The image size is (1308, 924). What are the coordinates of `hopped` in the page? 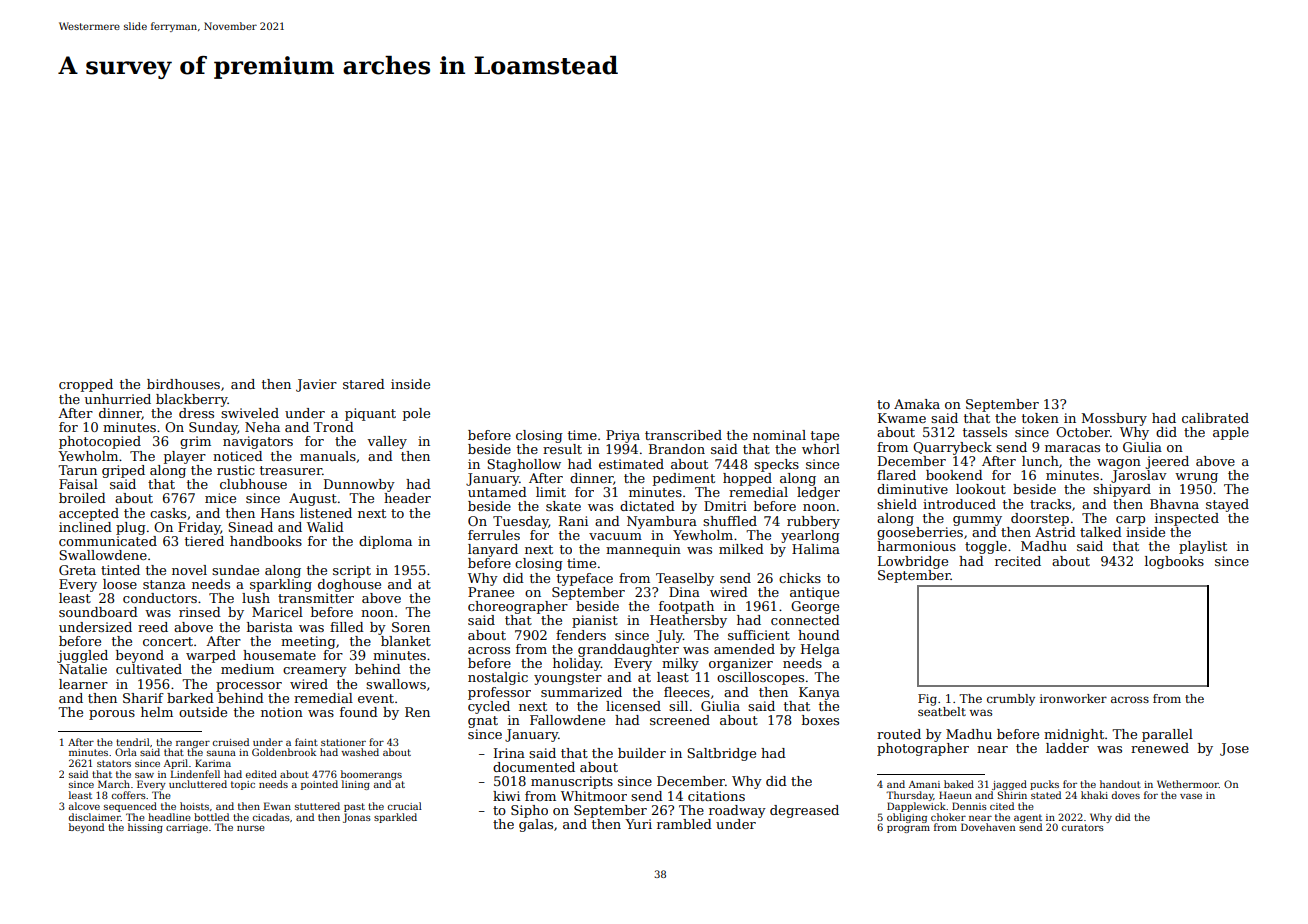 It's located at (747, 479).
